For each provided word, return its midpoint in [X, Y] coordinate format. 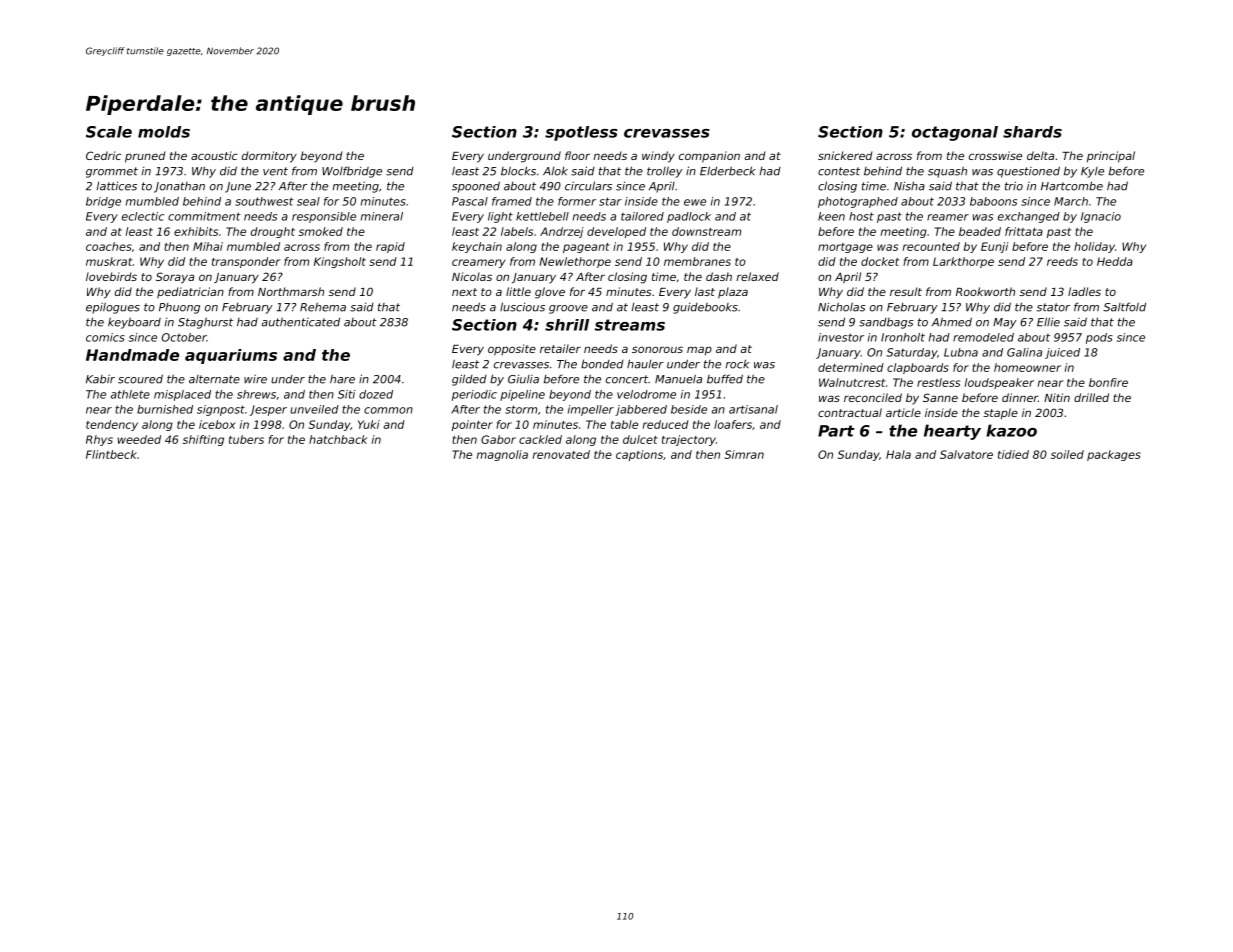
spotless [581, 133]
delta [1040, 155]
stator [1053, 307]
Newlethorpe [575, 262]
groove [568, 309]
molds [164, 132]
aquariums [231, 356]
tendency [112, 425]
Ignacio [1101, 217]
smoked [321, 231]
